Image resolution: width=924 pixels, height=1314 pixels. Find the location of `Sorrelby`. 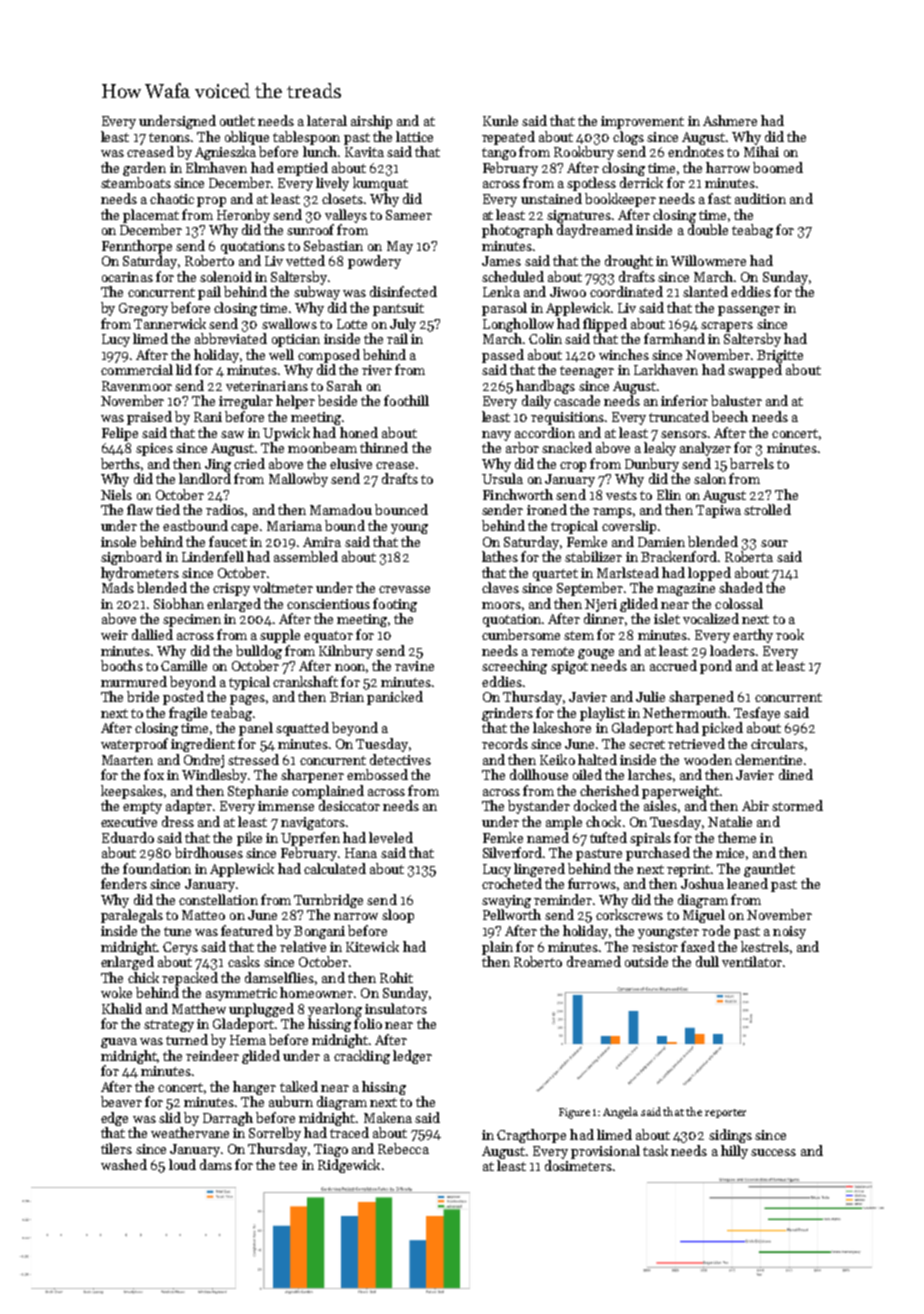

Sorrelby is located at coordinates (275, 1134).
